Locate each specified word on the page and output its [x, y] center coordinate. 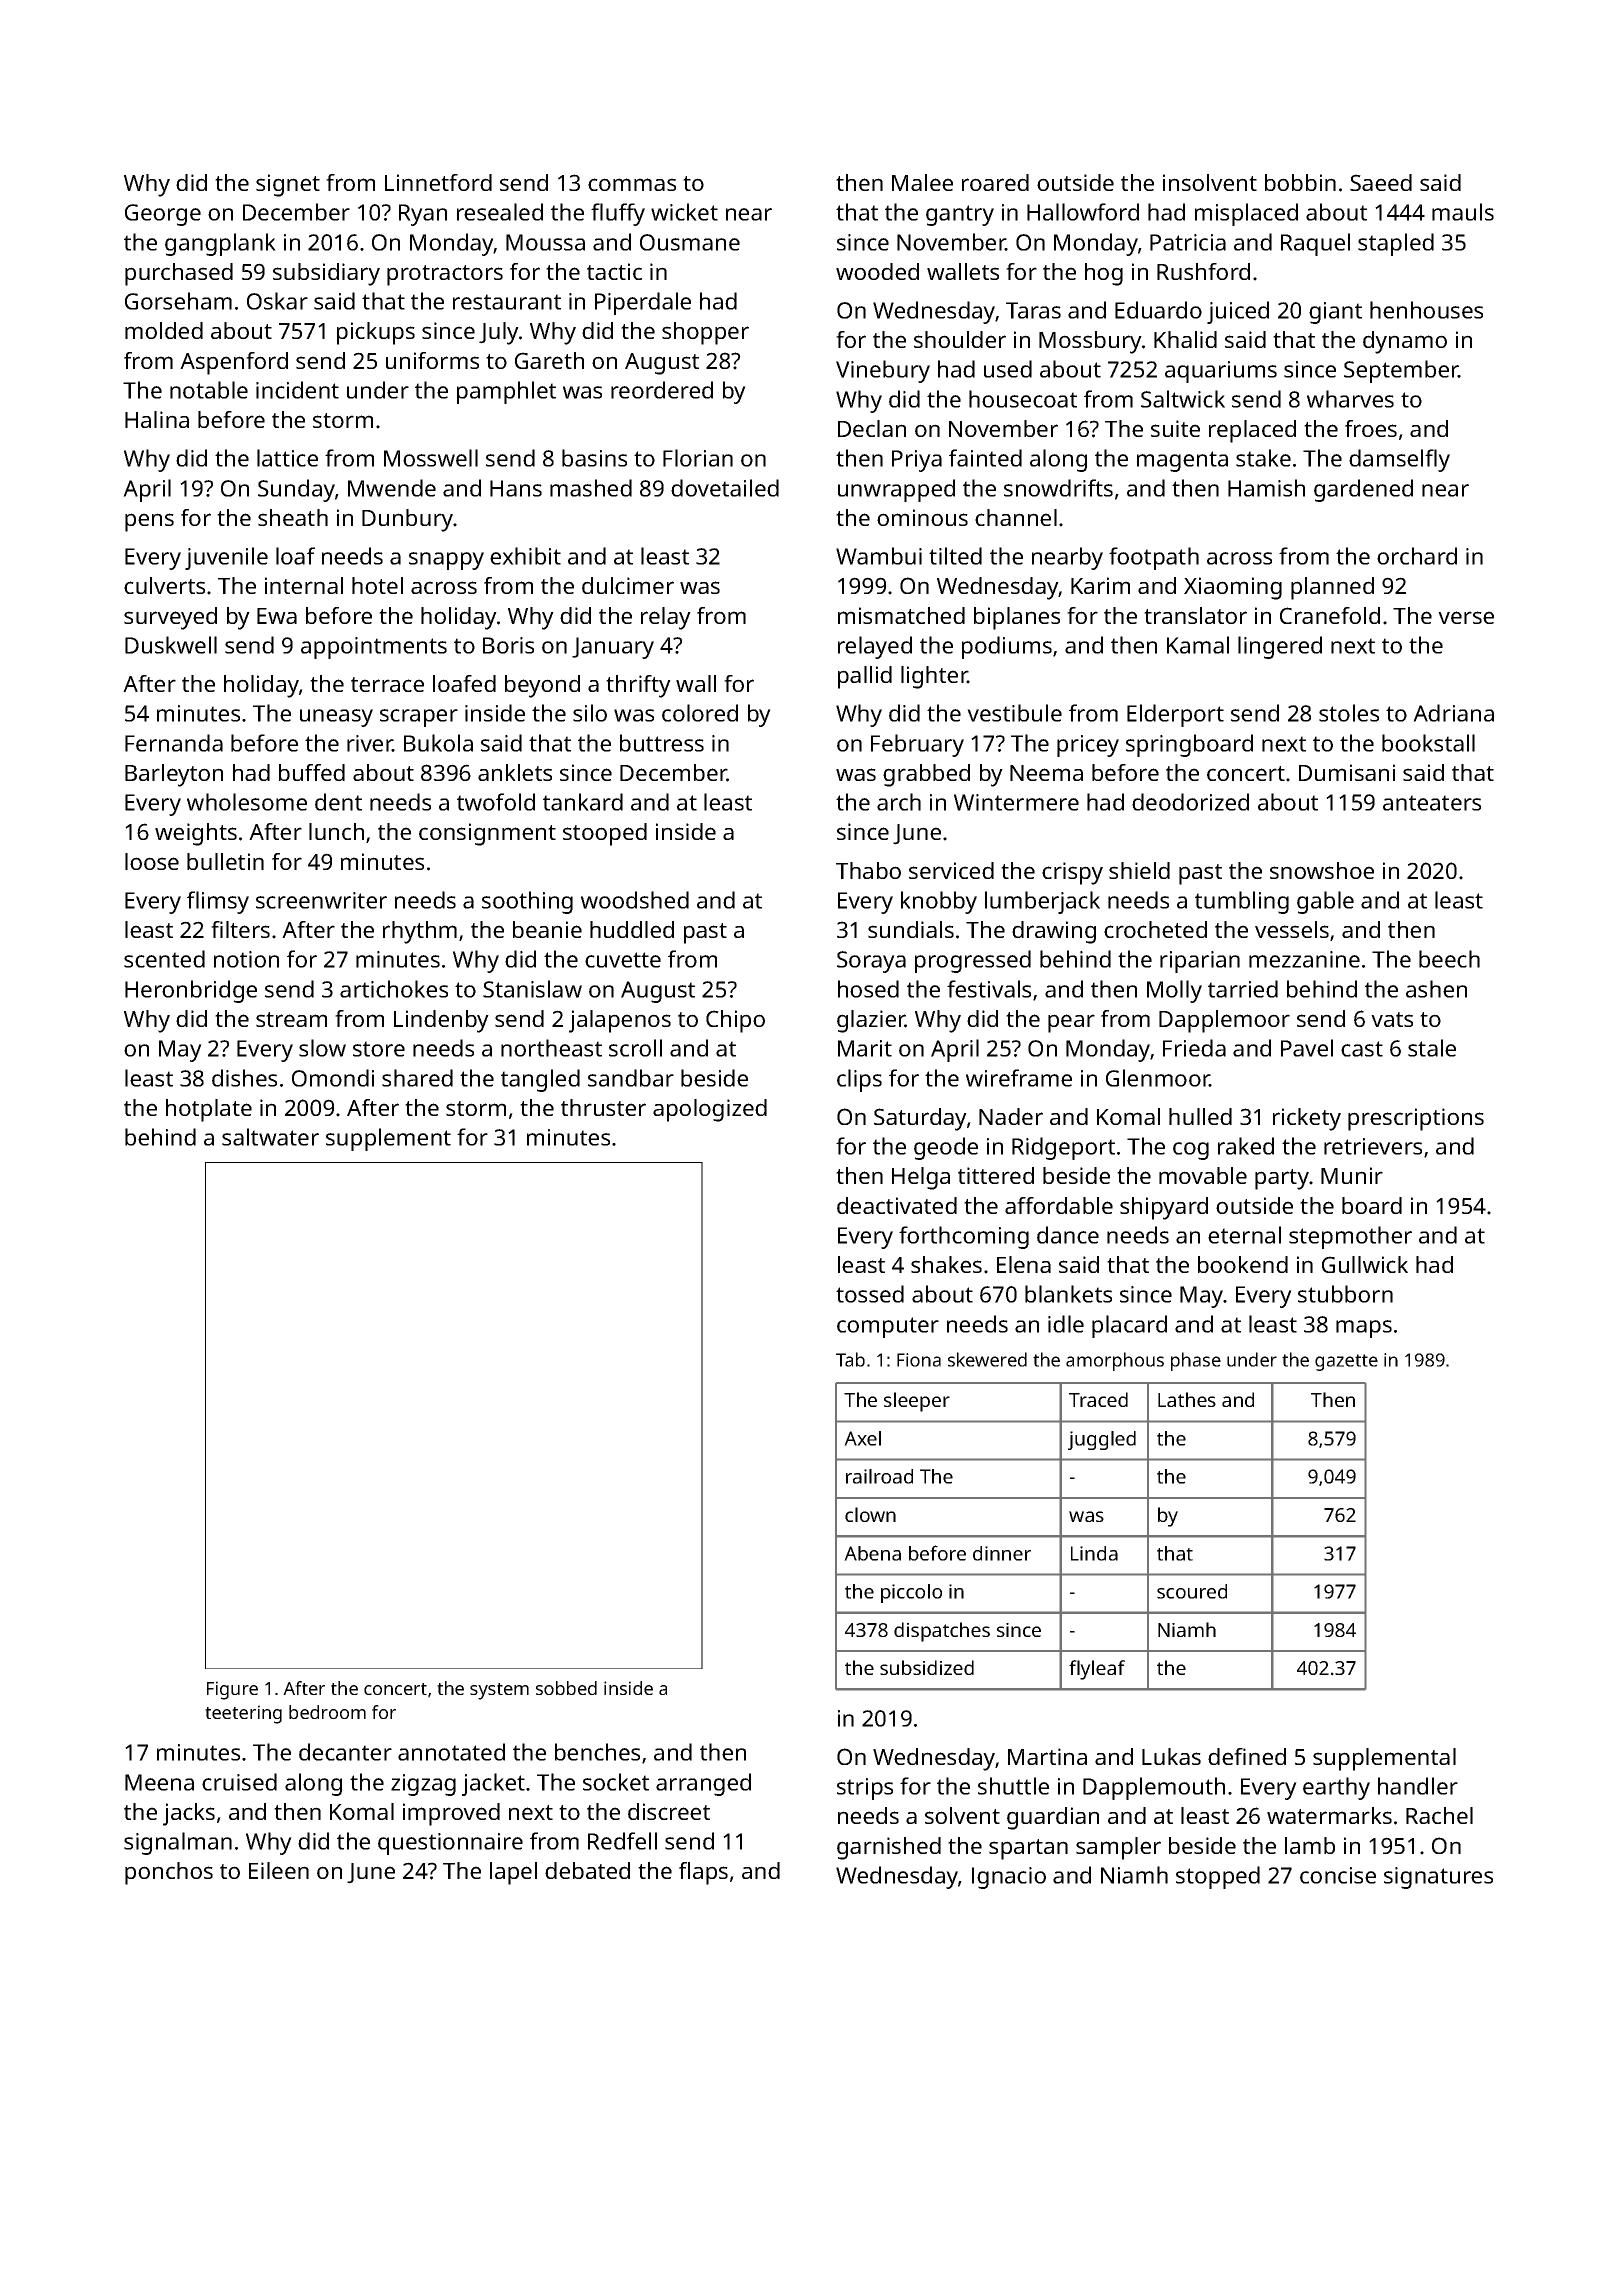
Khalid [1185, 339]
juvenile [226, 558]
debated [587, 1870]
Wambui [879, 556]
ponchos [169, 1873]
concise [1338, 1875]
